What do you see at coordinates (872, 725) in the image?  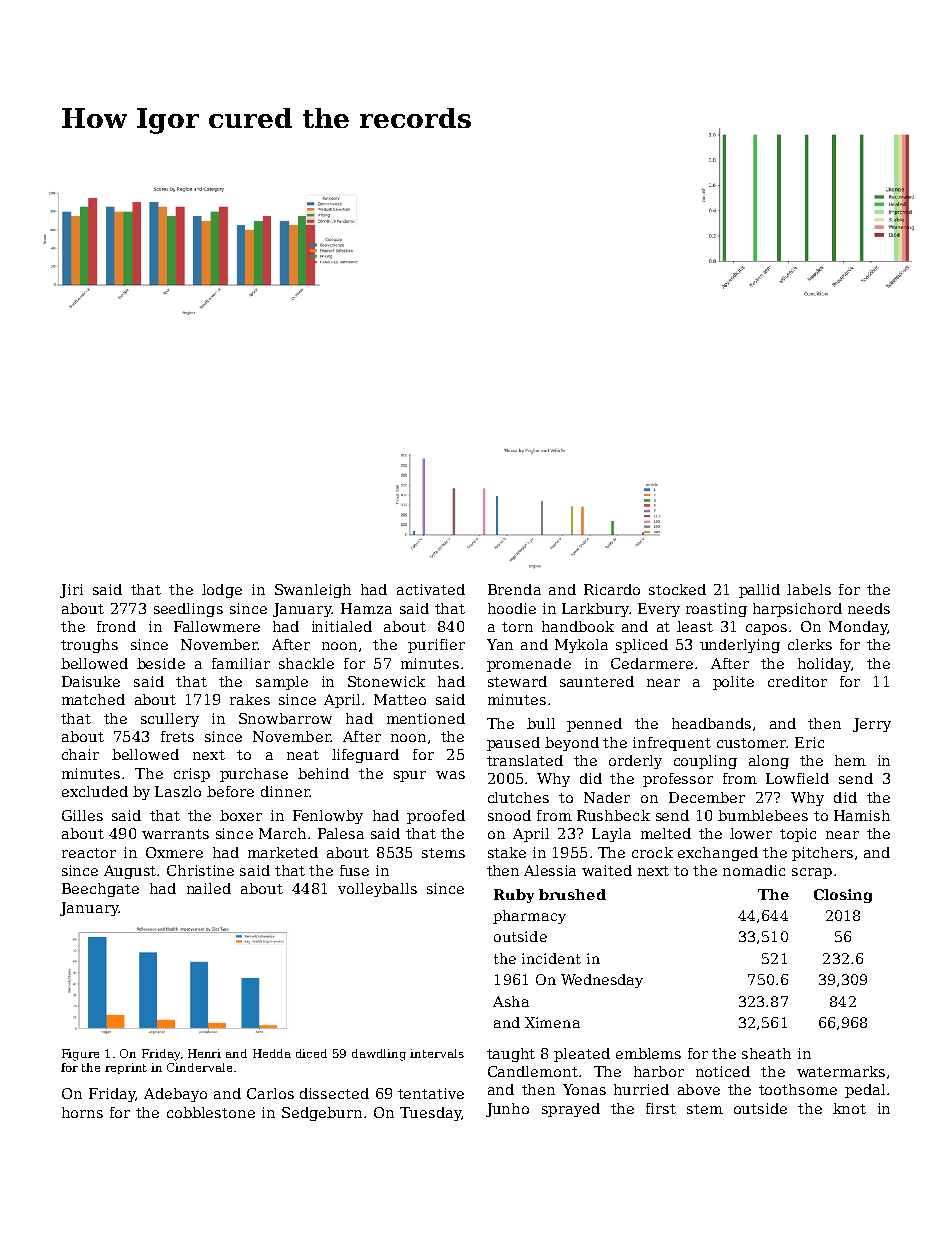 I see `Jerry` at bounding box center [872, 725].
